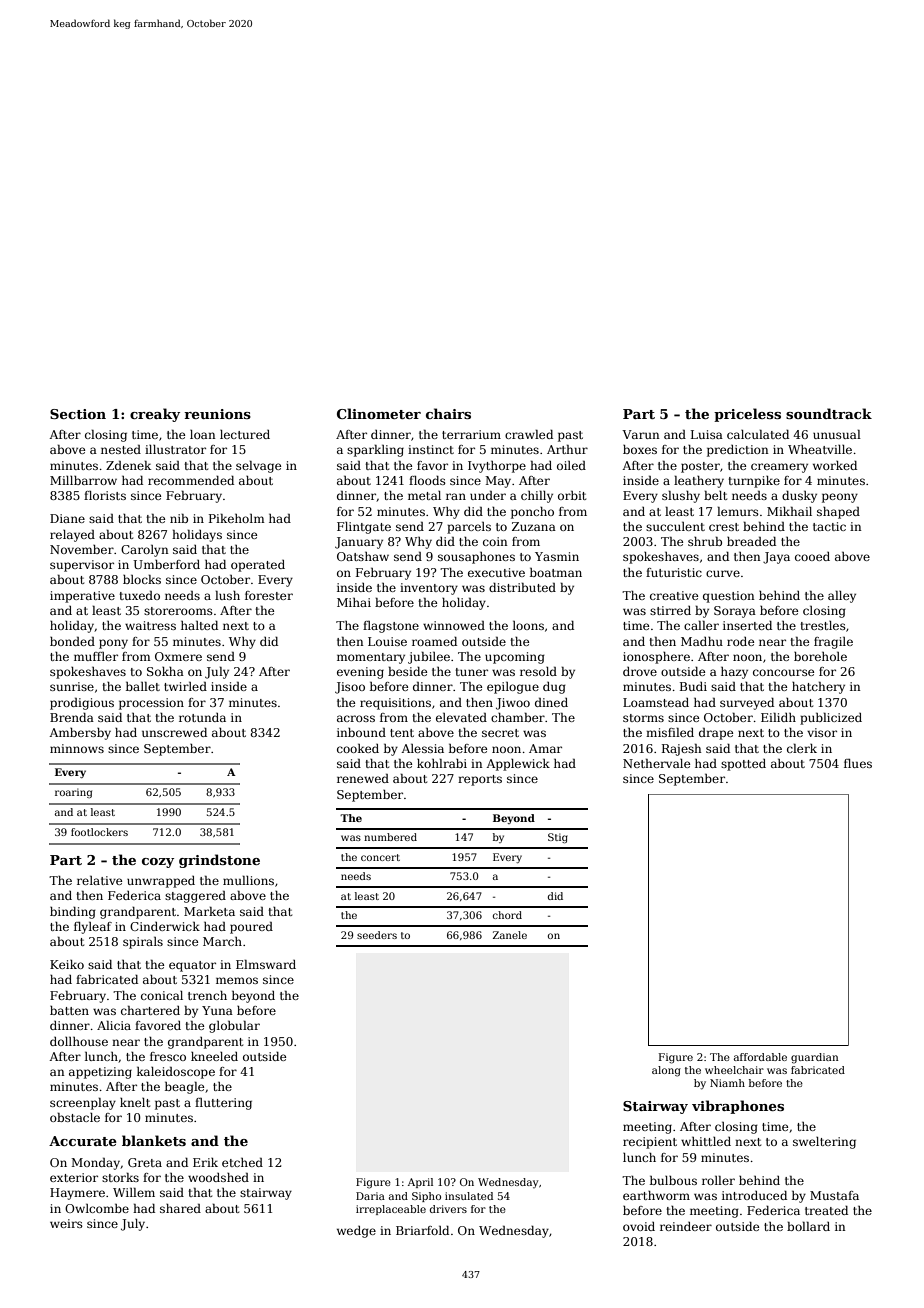  I want to click on roaring, so click(73, 793).
